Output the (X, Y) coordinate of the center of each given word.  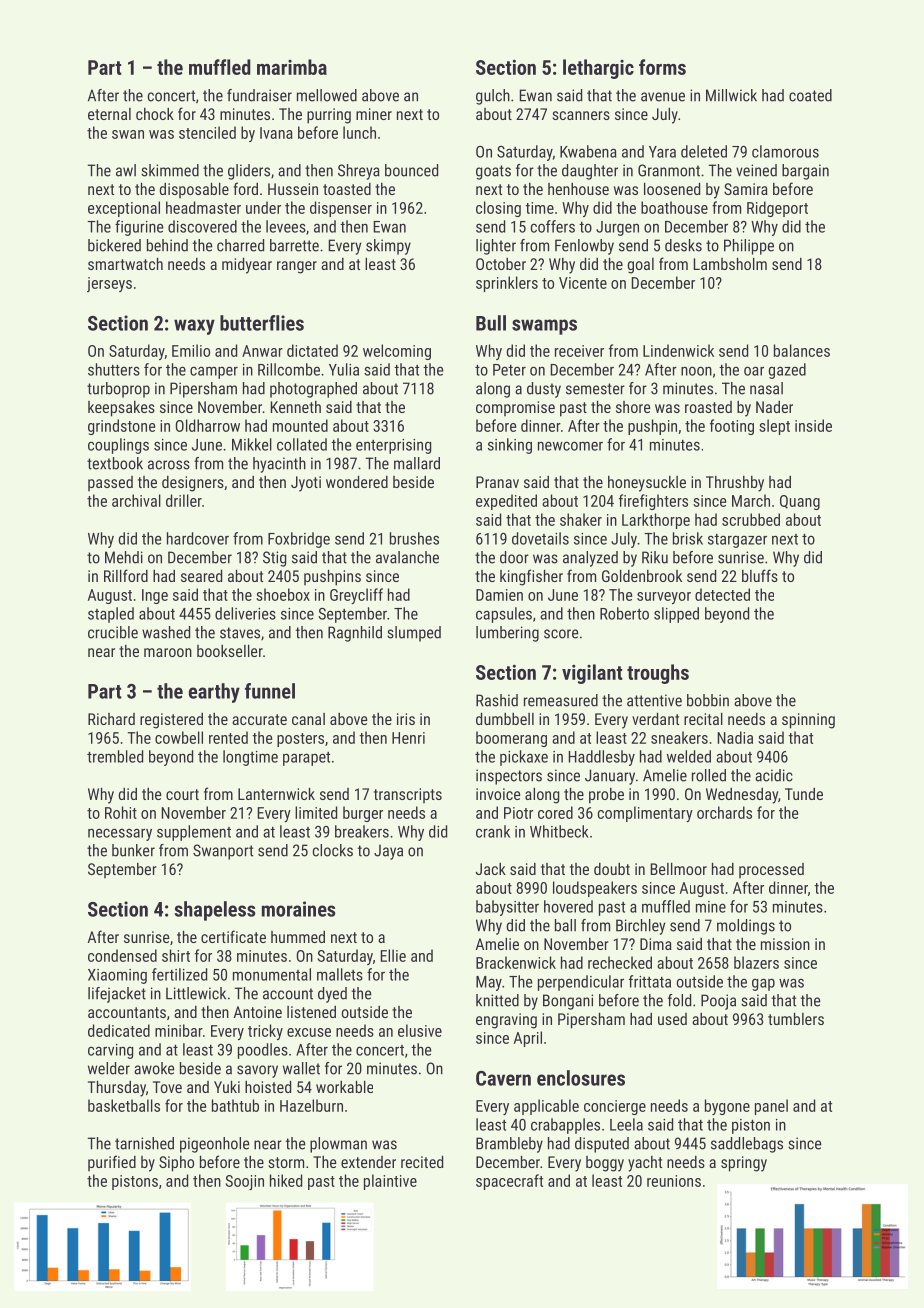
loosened (672, 189)
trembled (115, 756)
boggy (605, 1164)
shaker (581, 519)
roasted (708, 407)
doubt (612, 869)
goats (493, 172)
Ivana (276, 133)
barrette (294, 245)
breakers (362, 831)
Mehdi (124, 557)
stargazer (737, 541)
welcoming (397, 352)
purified (112, 1163)
